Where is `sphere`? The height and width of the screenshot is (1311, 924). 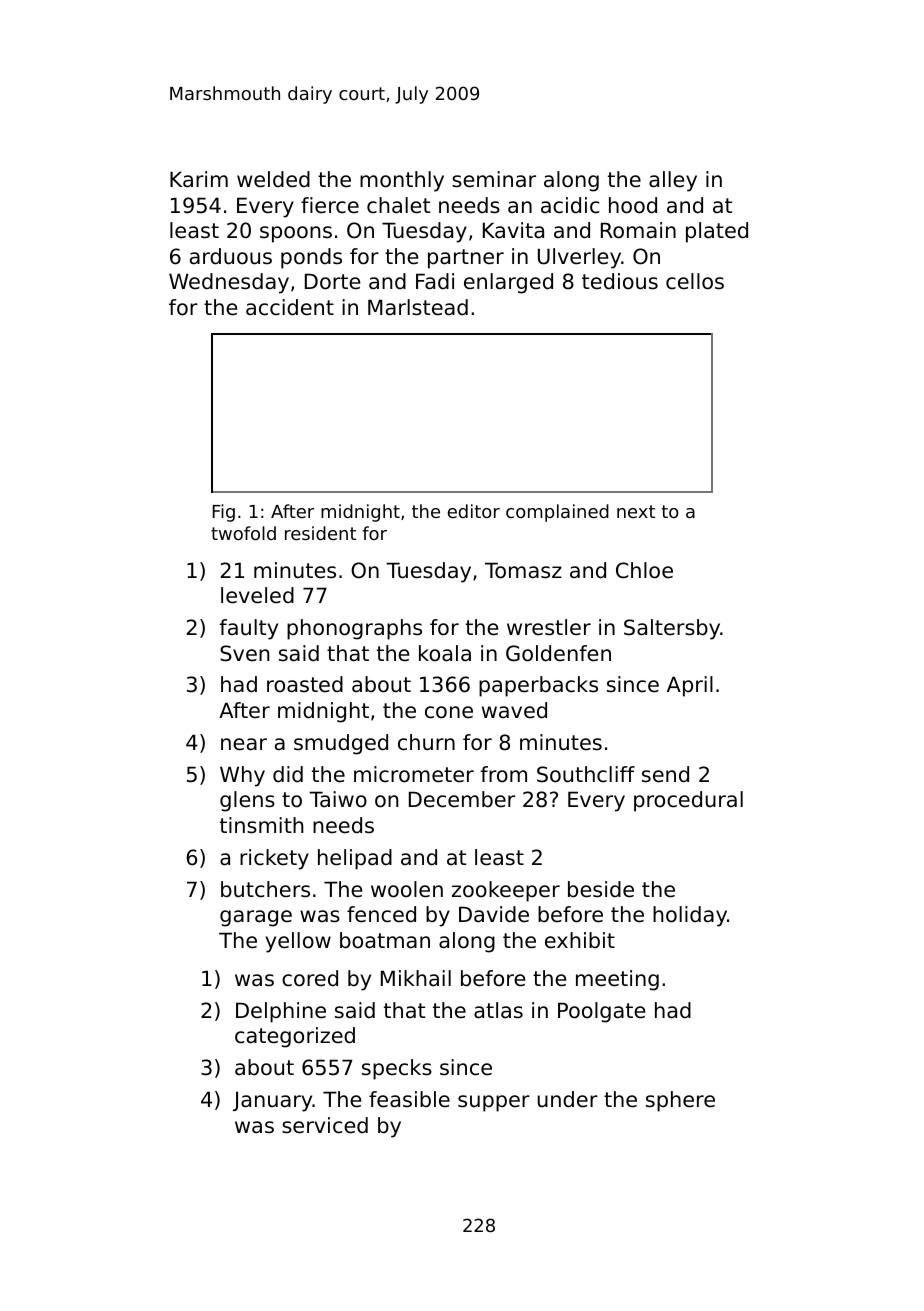 sphere is located at coordinates (680, 1101).
